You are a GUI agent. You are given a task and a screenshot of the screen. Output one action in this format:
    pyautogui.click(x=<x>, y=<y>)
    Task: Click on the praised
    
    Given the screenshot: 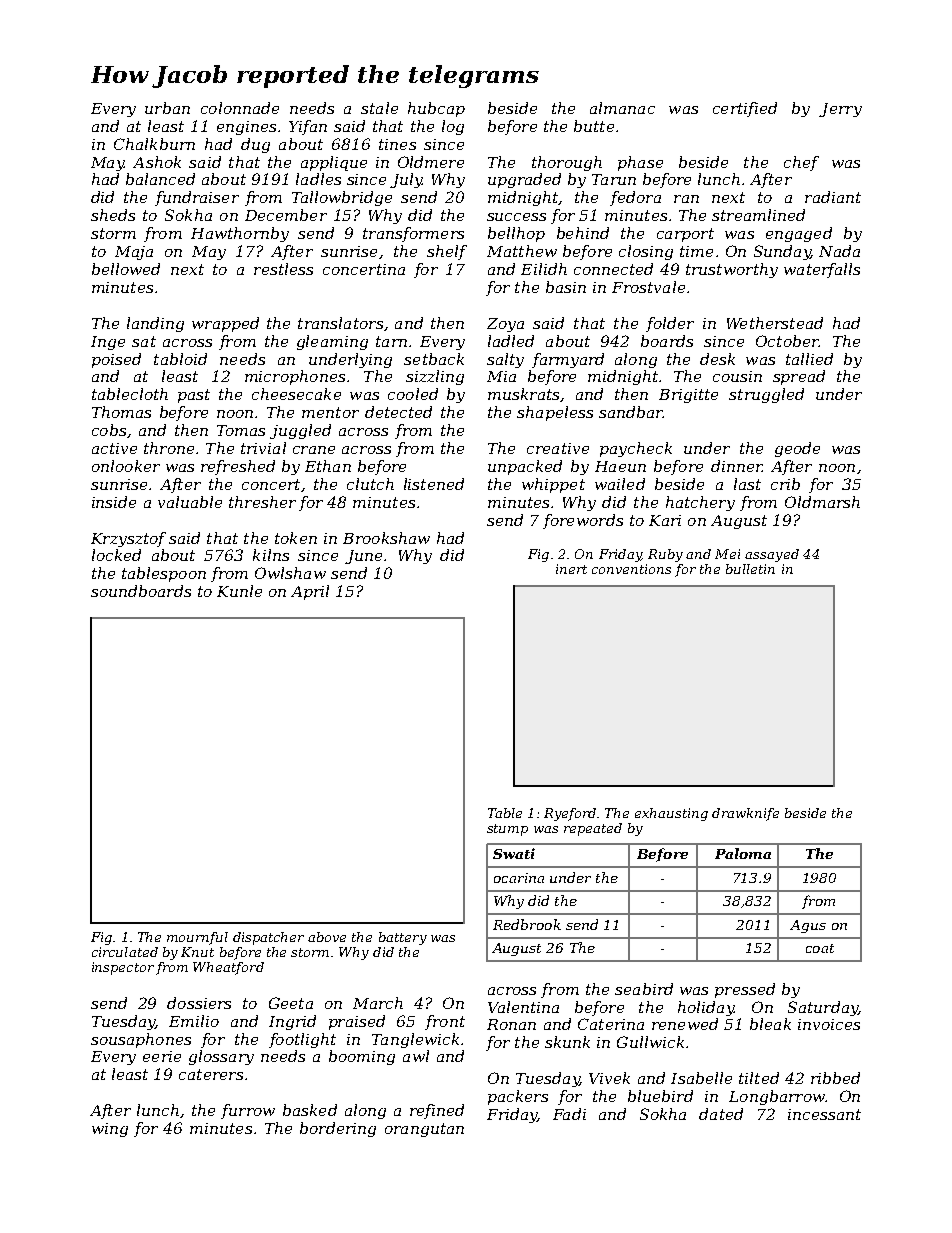 What is the action you would take?
    pyautogui.click(x=357, y=1022)
